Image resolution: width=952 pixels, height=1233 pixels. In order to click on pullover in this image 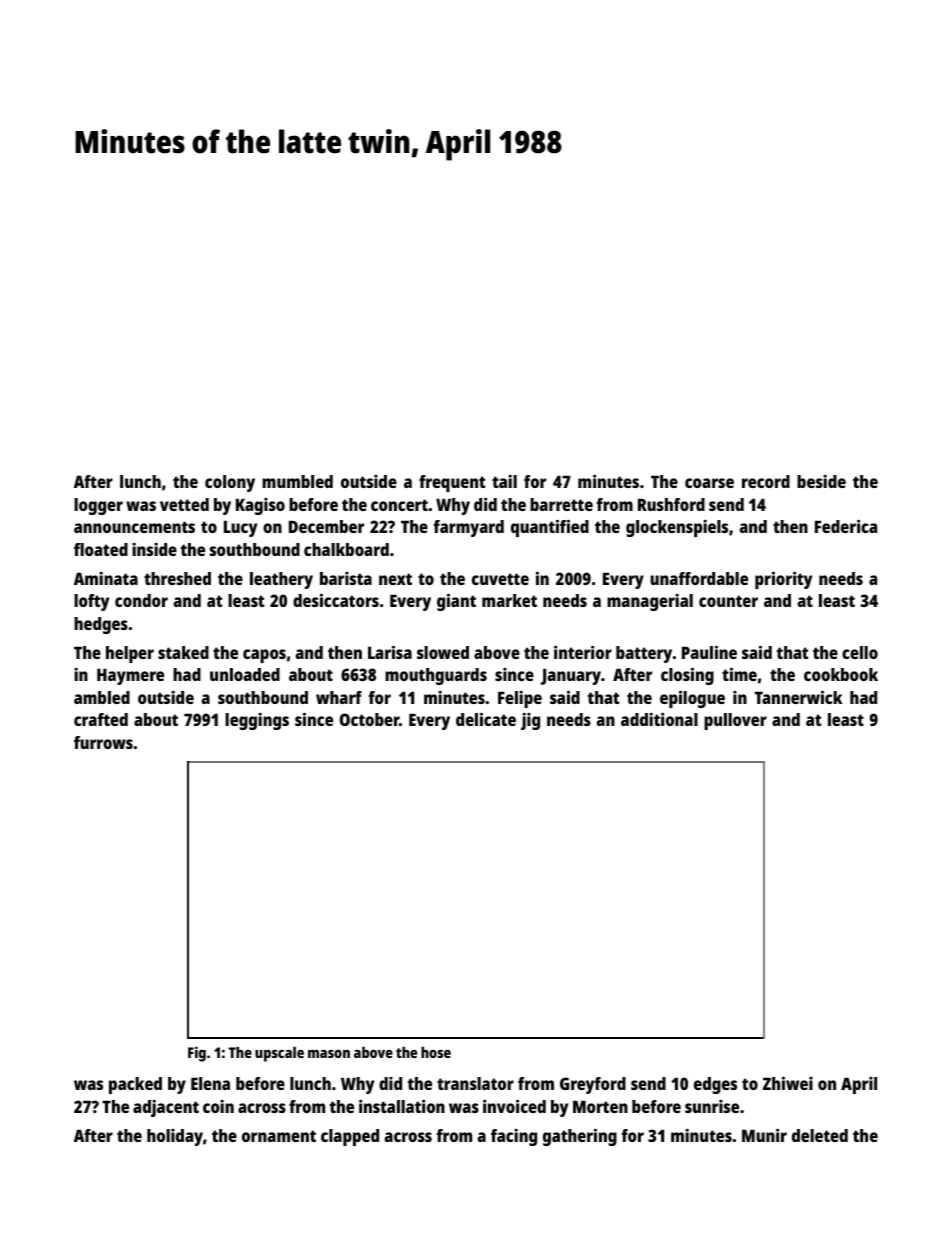, I will do `click(735, 721)`.
